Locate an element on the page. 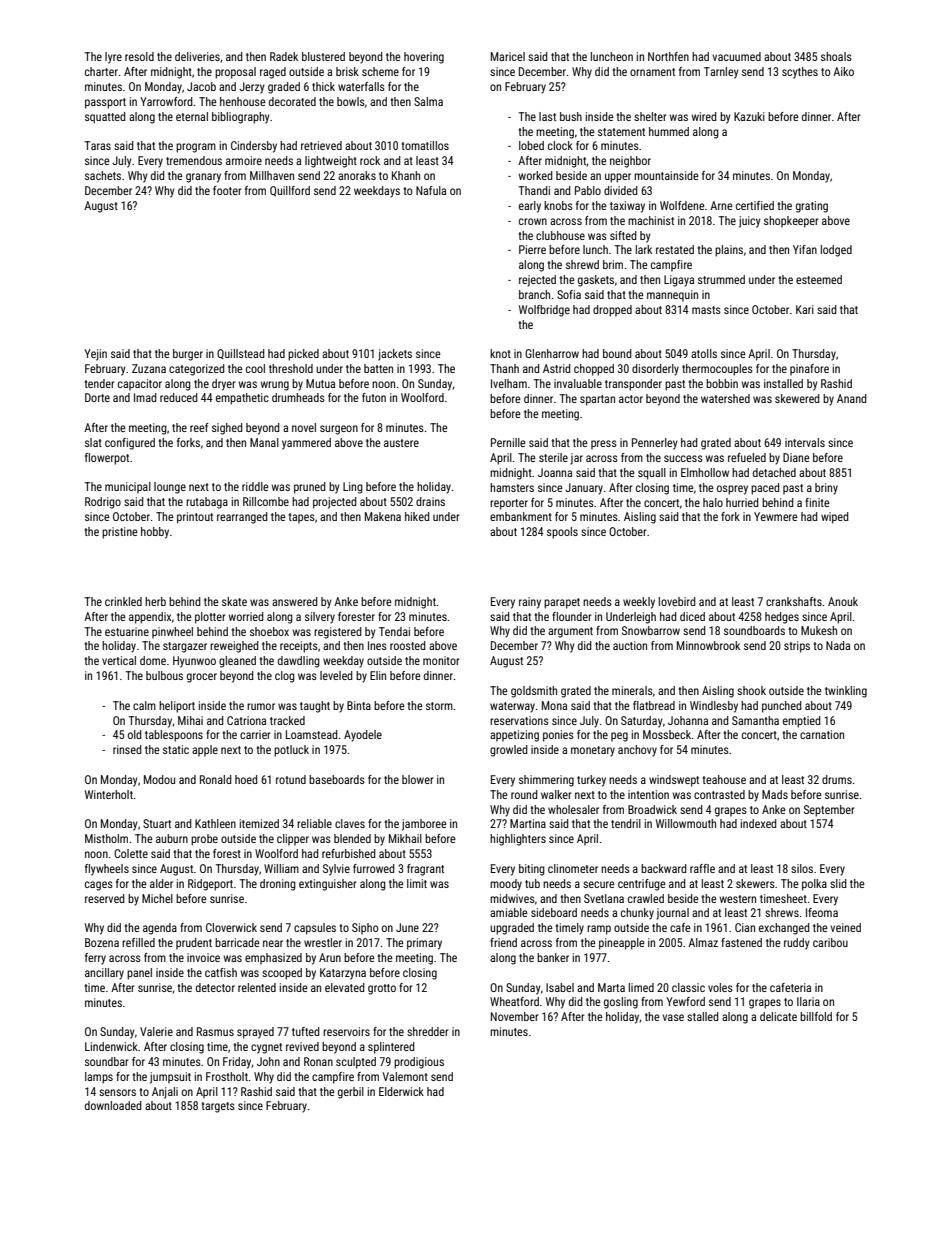 Image resolution: width=952 pixels, height=1233 pixels. Mistholm is located at coordinates (106, 838).
